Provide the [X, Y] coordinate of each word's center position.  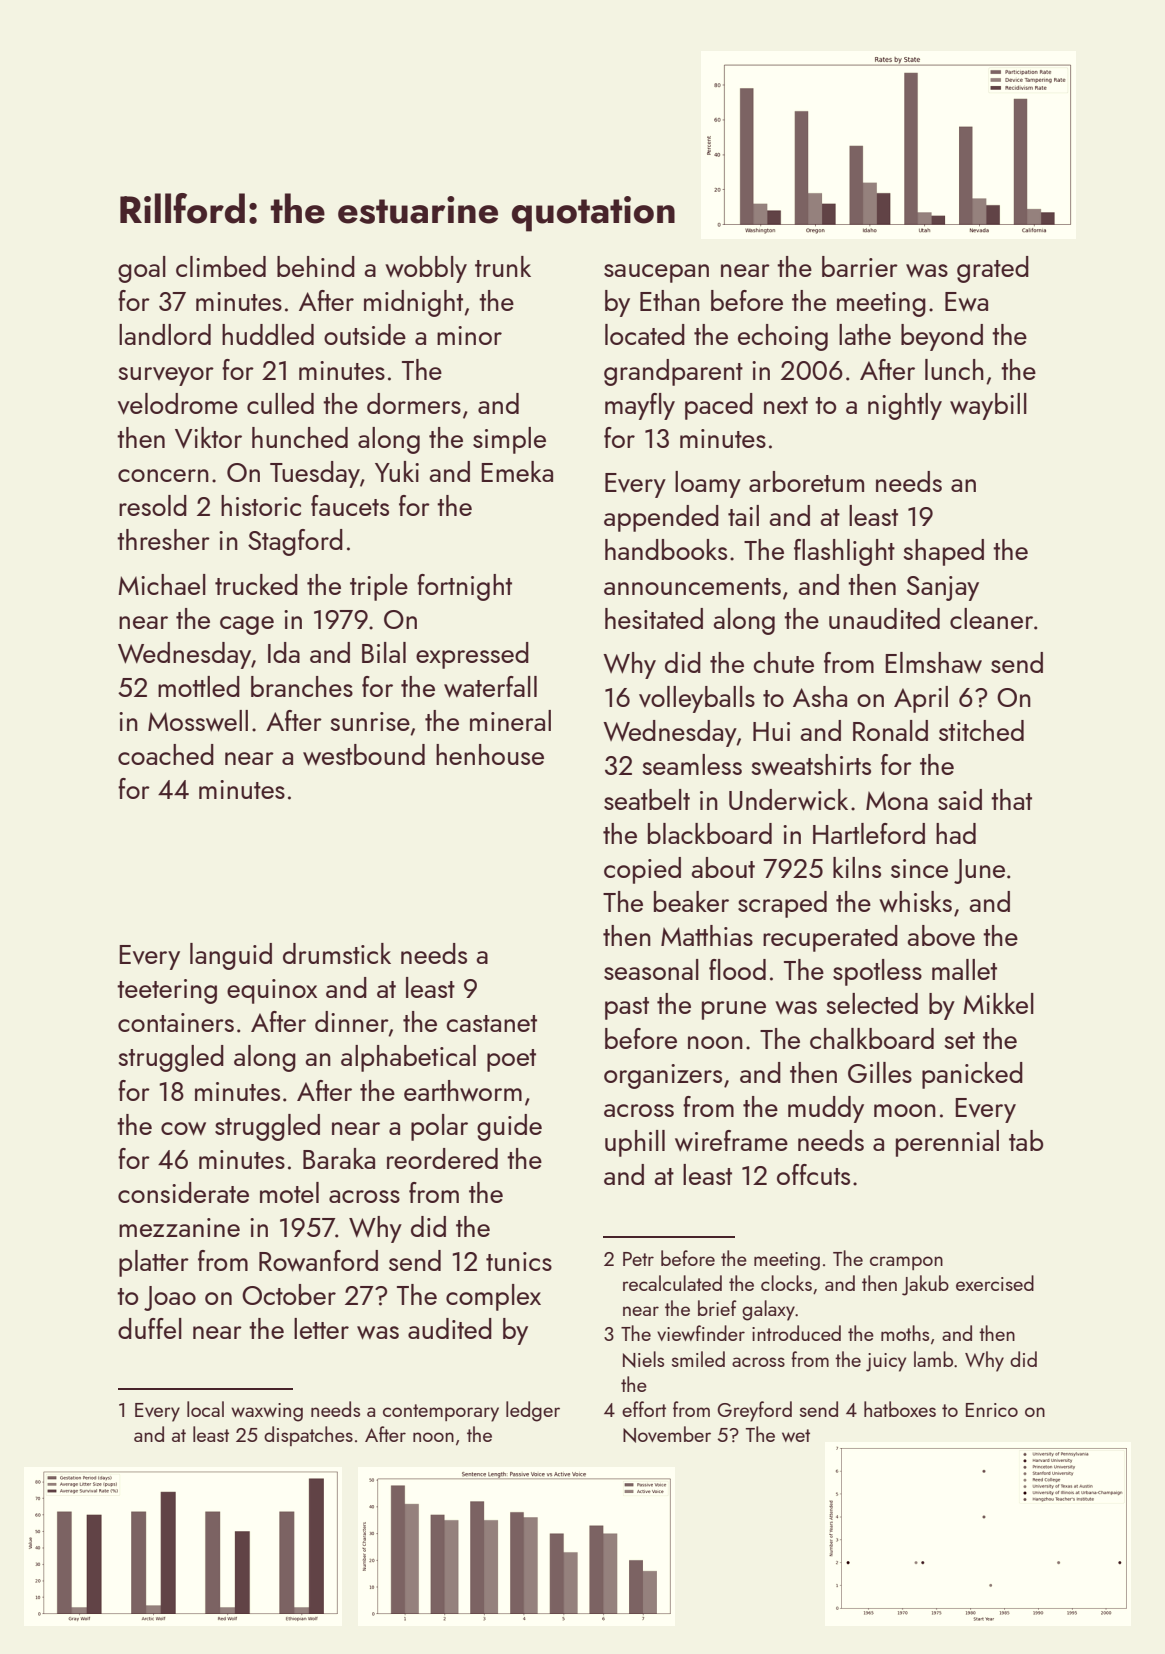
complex [493, 1297]
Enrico [992, 1410]
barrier [860, 266]
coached [166, 754]
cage [247, 625]
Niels [643, 1359]
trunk [503, 266]
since [919, 868]
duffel [150, 1328]
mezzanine [179, 1227]
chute [783, 662]
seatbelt [647, 799]
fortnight [464, 587]
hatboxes [900, 1409]
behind [316, 266]
